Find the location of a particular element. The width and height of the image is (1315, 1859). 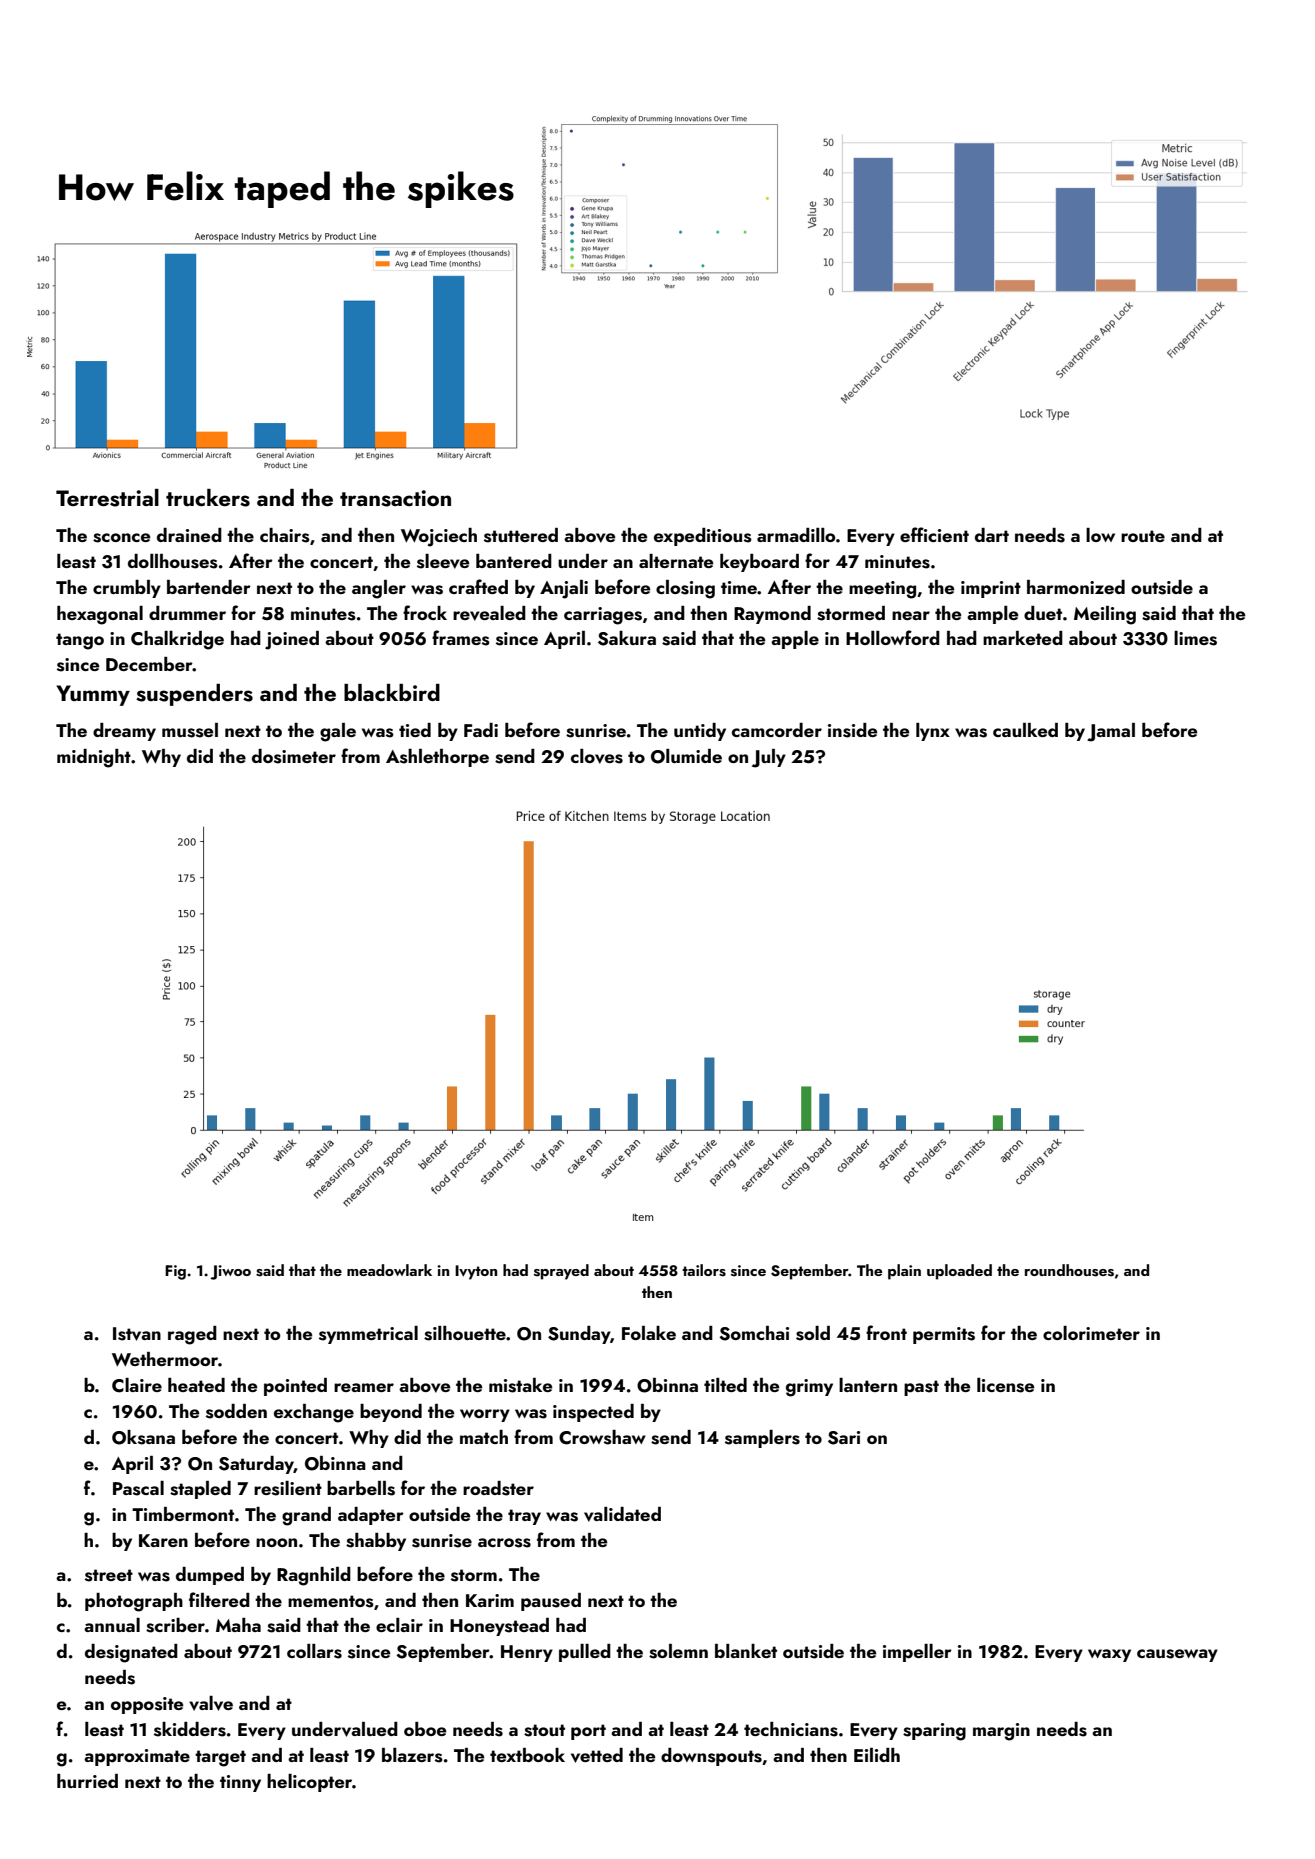

midnight is located at coordinates (94, 758).
